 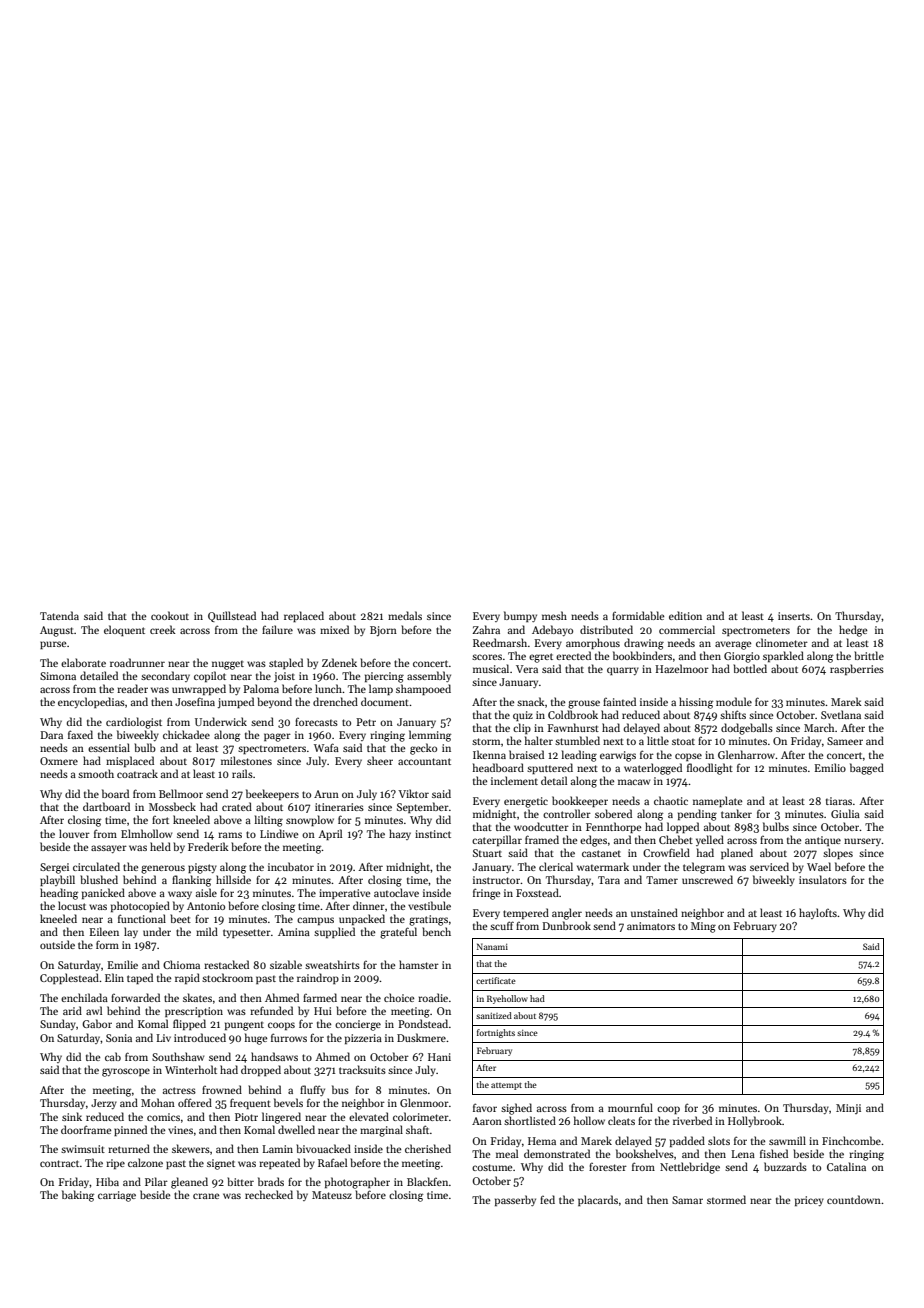 I want to click on tiaras, so click(x=839, y=801).
